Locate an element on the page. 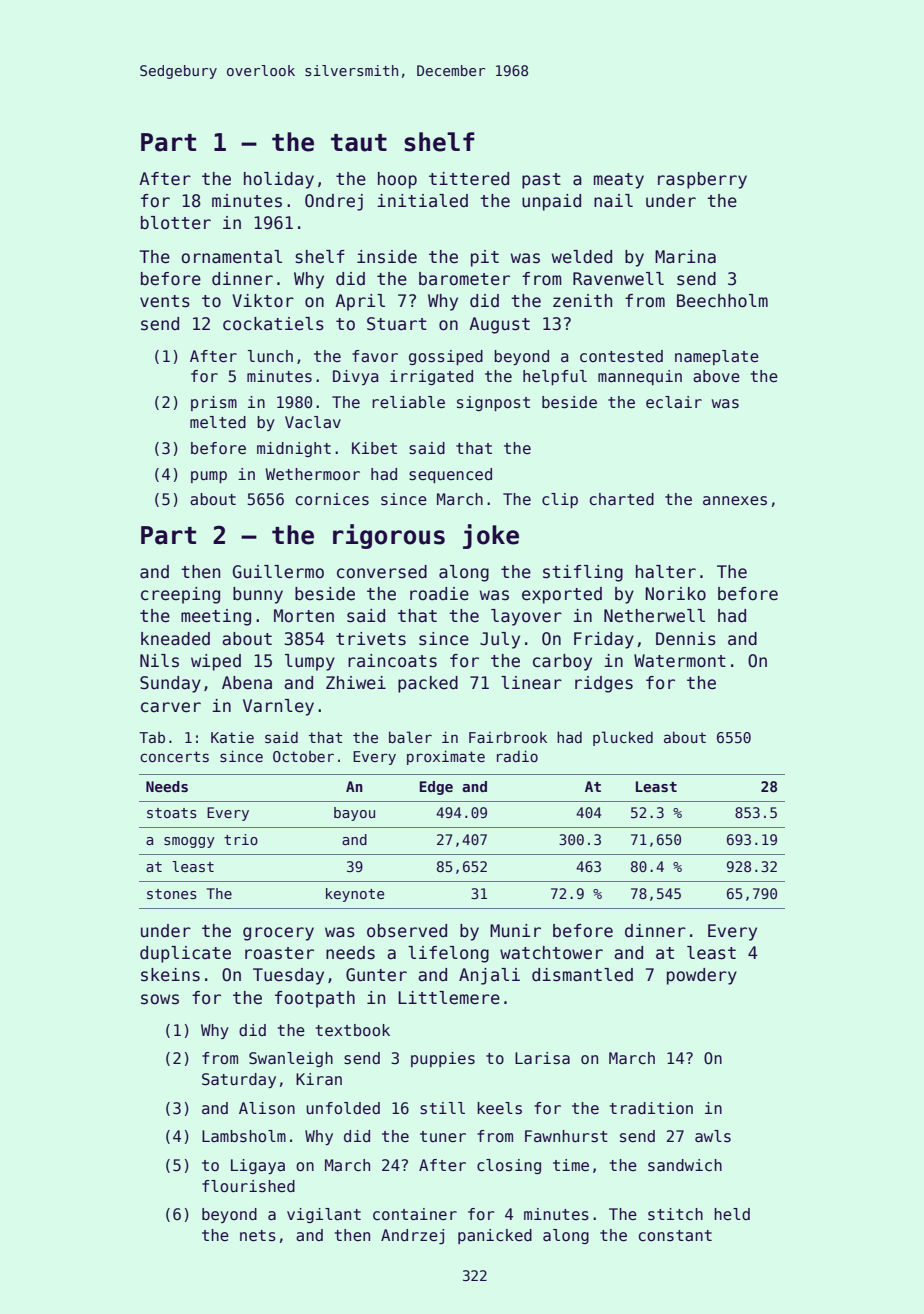 This image has height=1314, width=924. Andrzej is located at coordinates (412, 1236).
